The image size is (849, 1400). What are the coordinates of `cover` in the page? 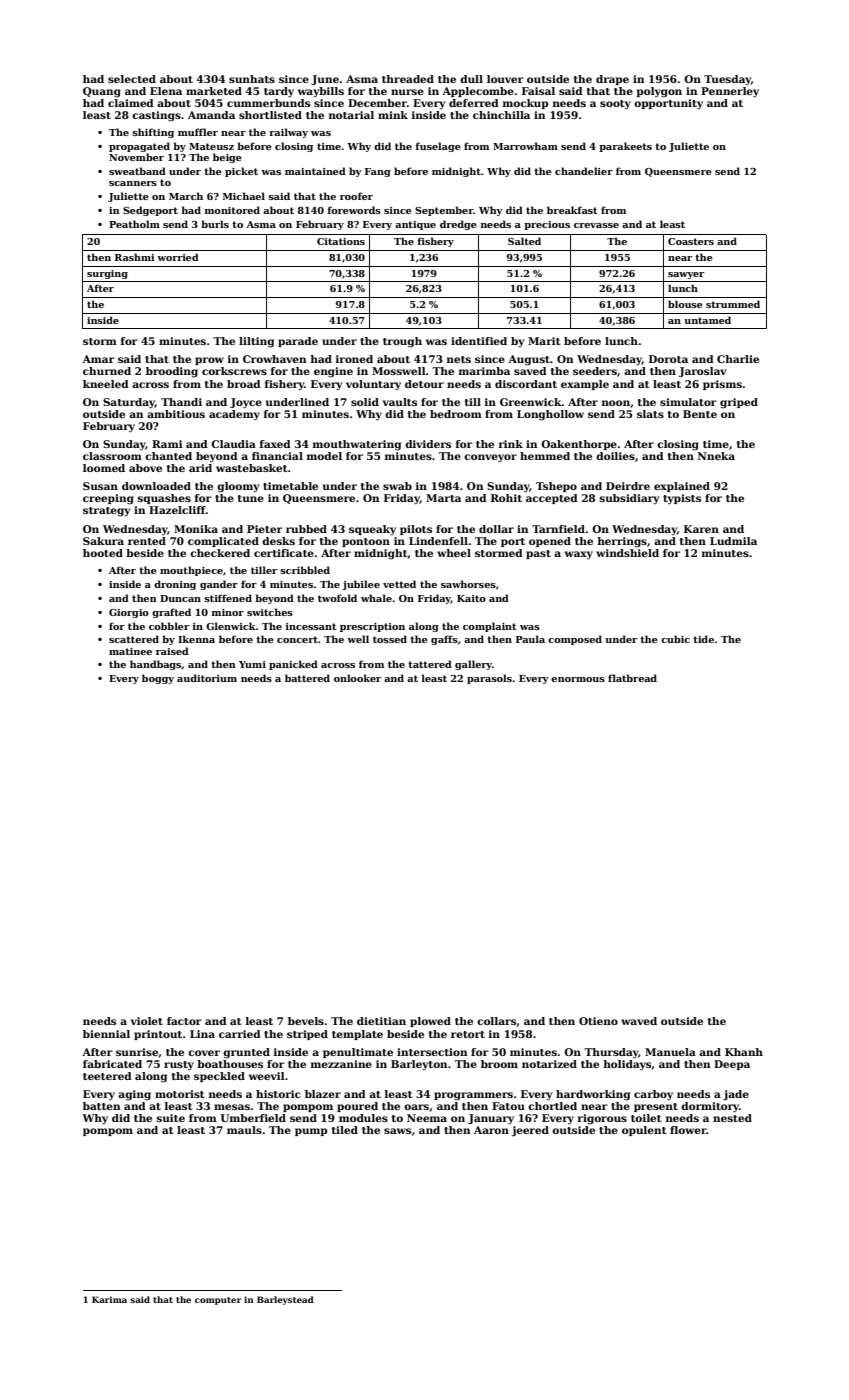 It's located at (204, 1053).
